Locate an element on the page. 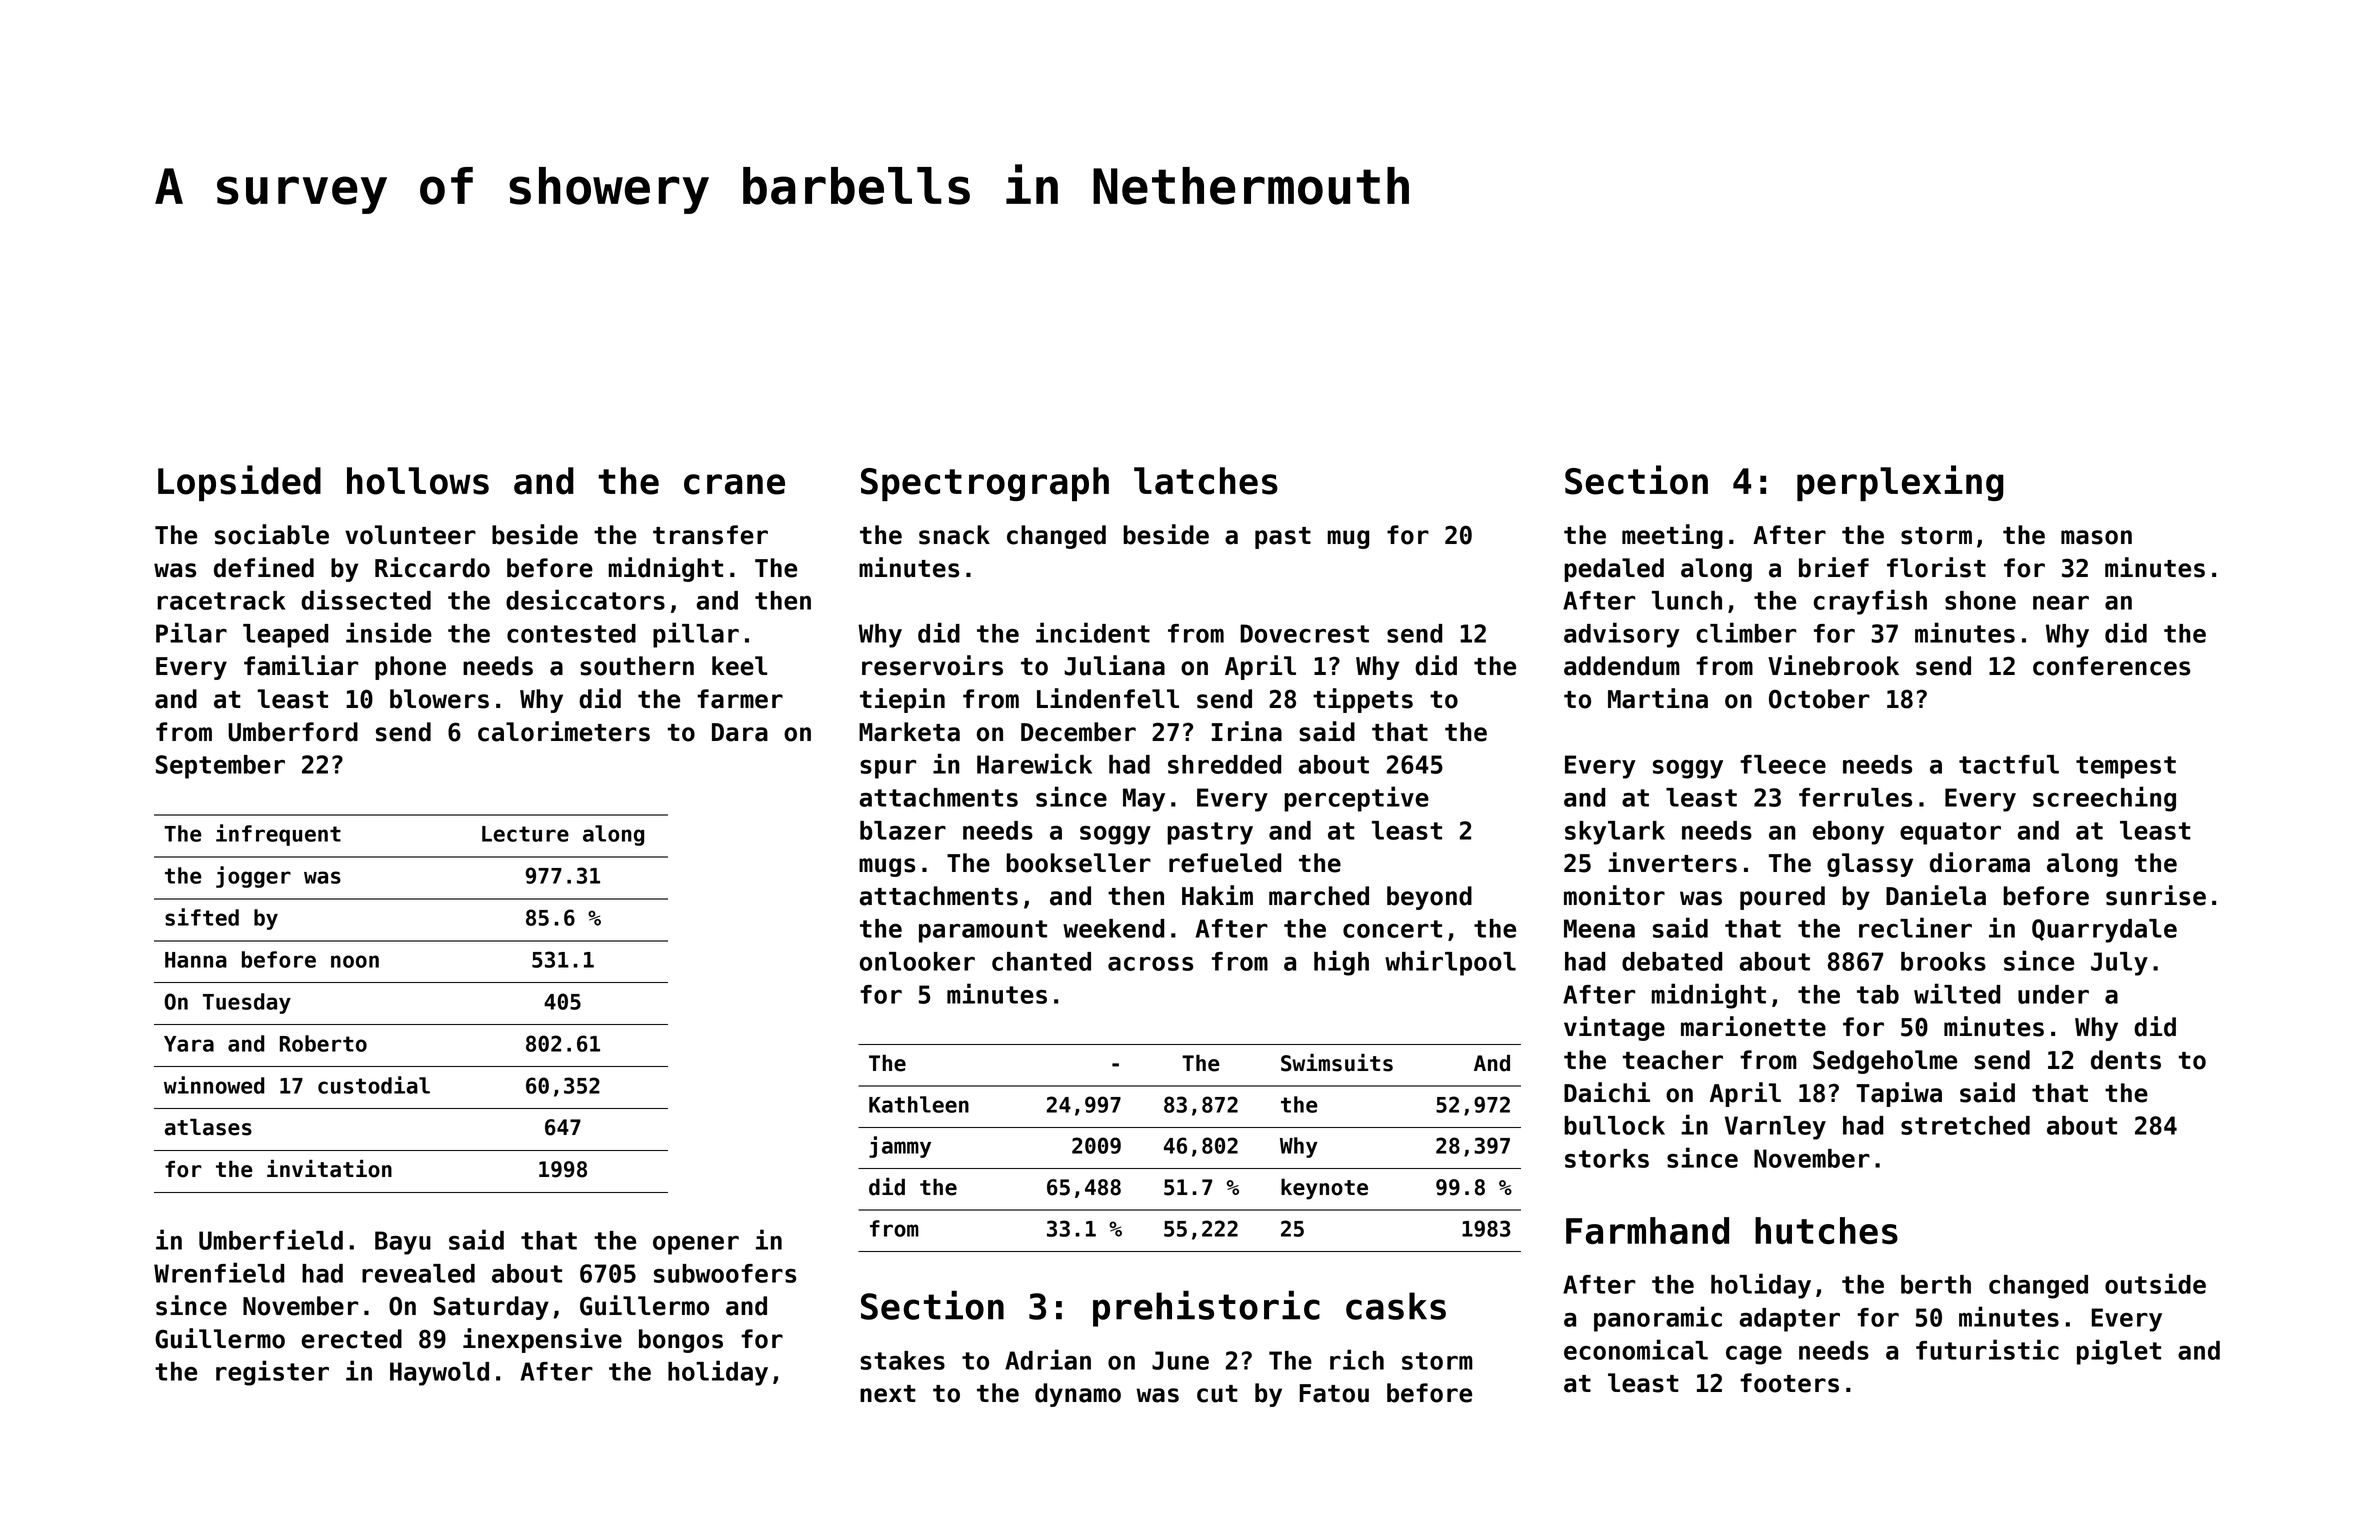 The height and width of the document is (1540, 2380). hutches is located at coordinates (1826, 1230).
